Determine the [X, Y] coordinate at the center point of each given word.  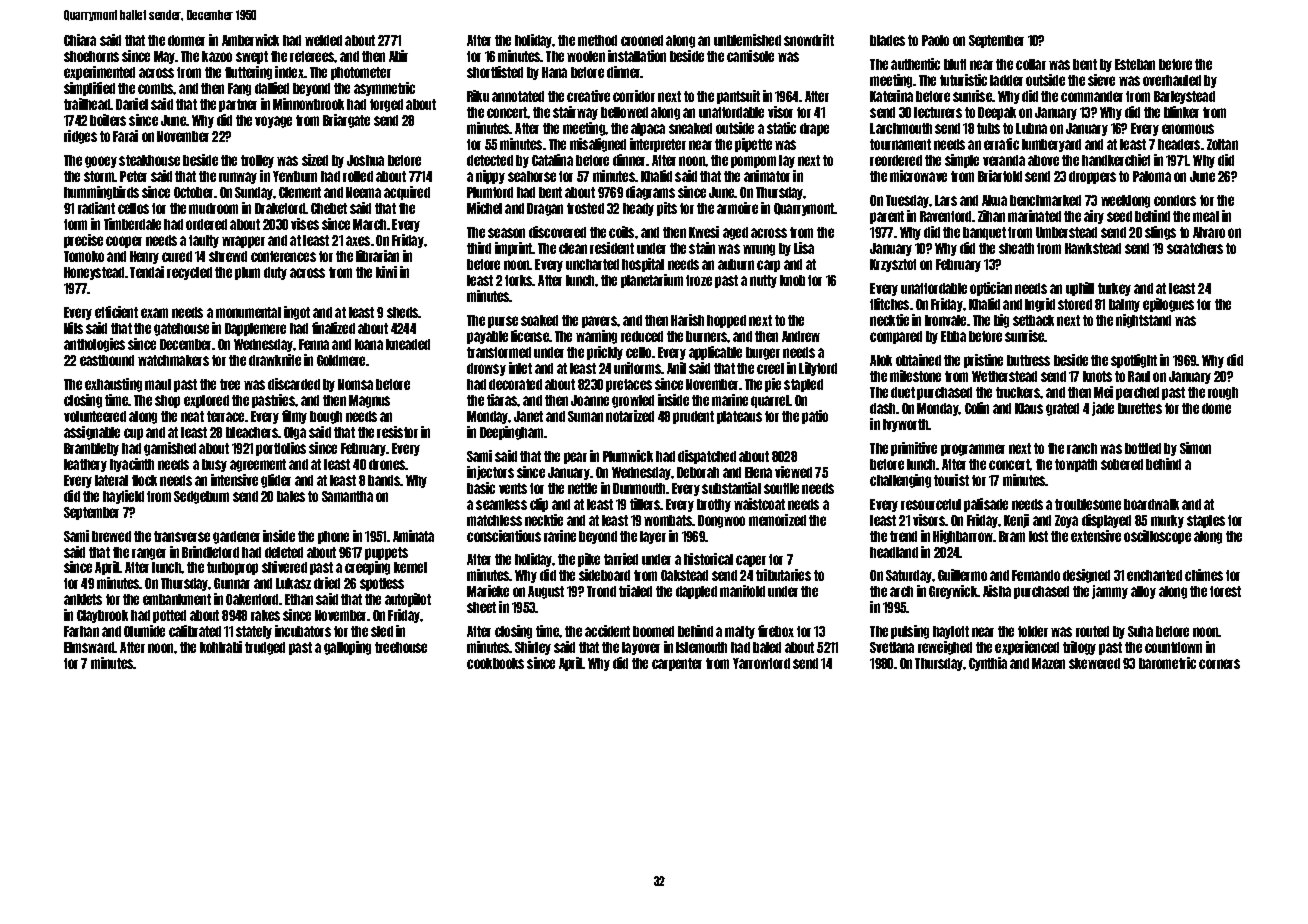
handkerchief [1116, 160]
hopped [726, 321]
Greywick [953, 592]
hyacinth [132, 465]
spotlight [1134, 361]
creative [588, 96]
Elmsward [89, 647]
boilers [108, 120]
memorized [777, 520]
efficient [116, 312]
